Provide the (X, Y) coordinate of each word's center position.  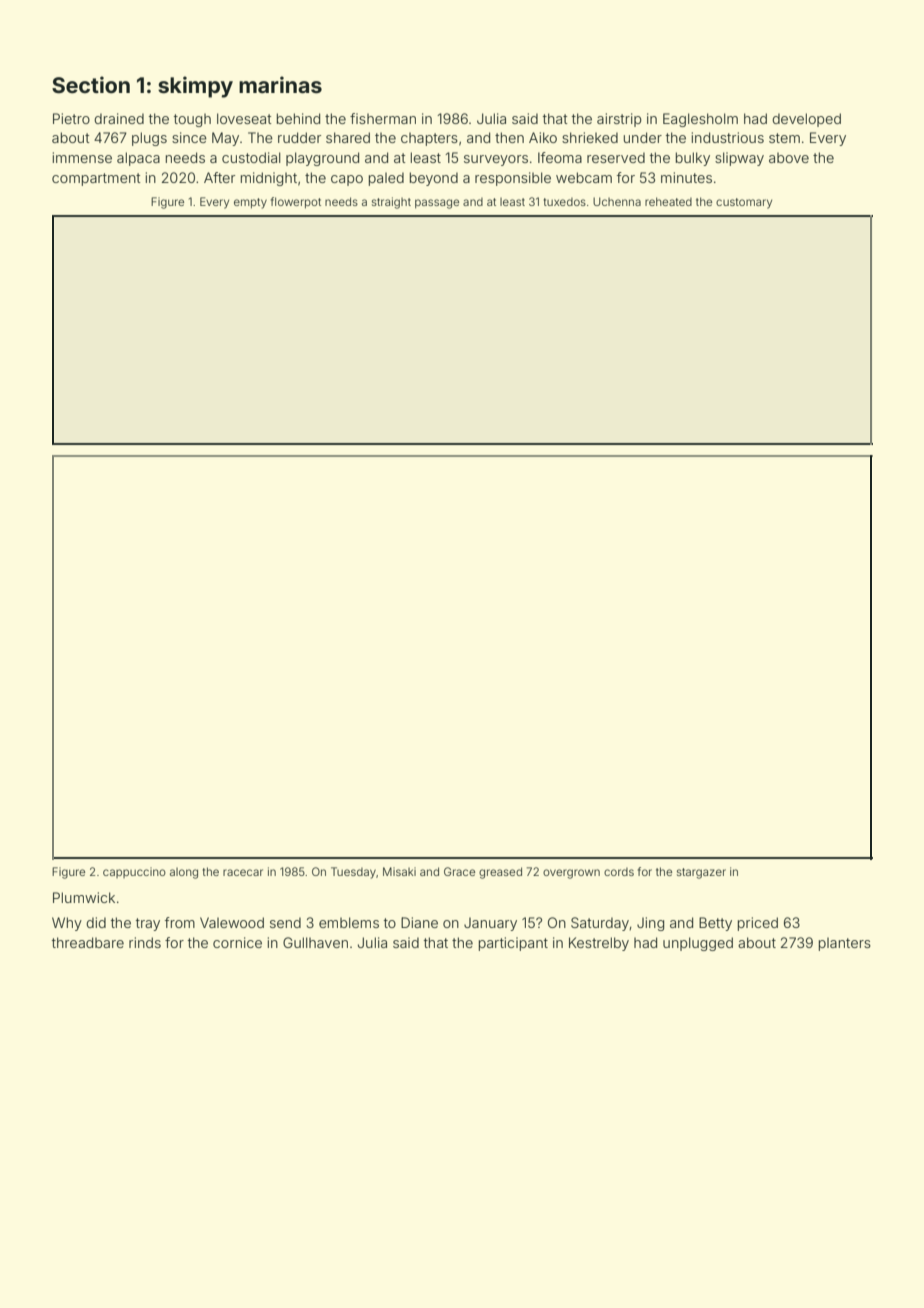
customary (744, 203)
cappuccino (134, 872)
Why (67, 924)
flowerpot (296, 203)
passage (437, 204)
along (184, 873)
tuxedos (565, 202)
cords (619, 872)
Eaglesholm (700, 120)
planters (845, 944)
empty (250, 203)
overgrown (571, 874)
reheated (668, 201)
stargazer (701, 873)
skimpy (195, 87)
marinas (280, 84)
